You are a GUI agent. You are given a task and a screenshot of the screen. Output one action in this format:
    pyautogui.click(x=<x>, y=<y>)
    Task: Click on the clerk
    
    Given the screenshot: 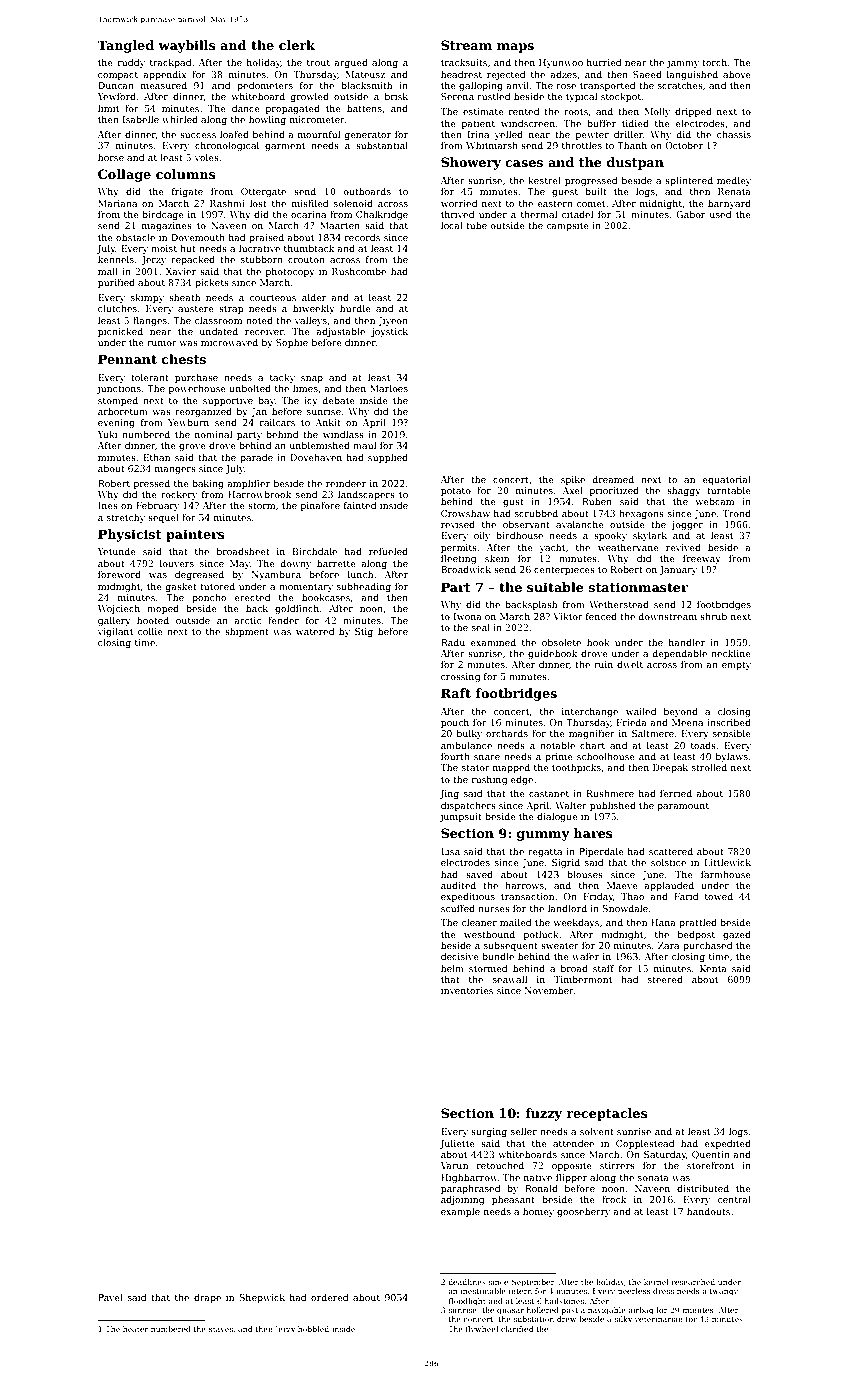 What is the action you would take?
    pyautogui.click(x=297, y=45)
